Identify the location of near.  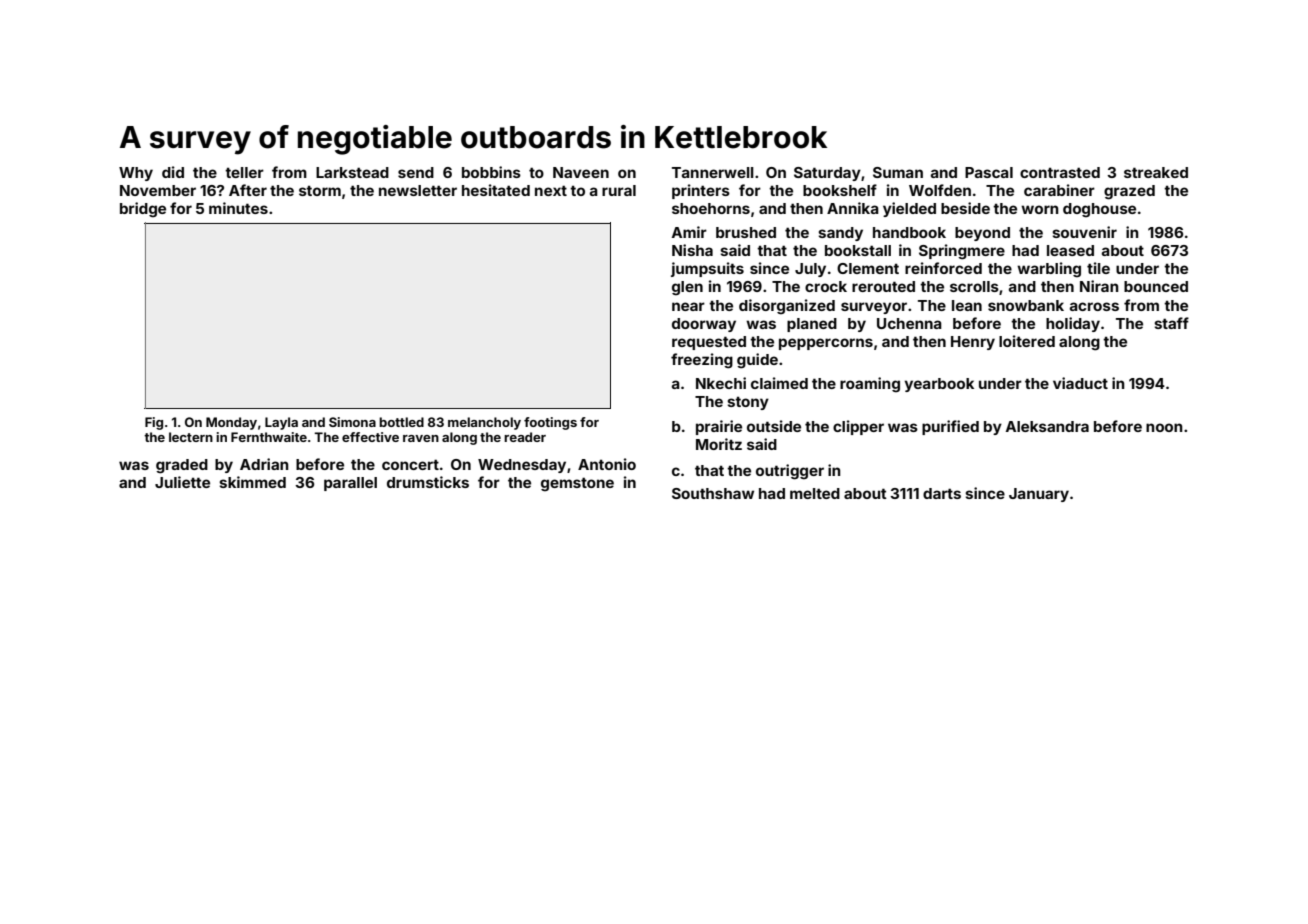
(688, 306).
